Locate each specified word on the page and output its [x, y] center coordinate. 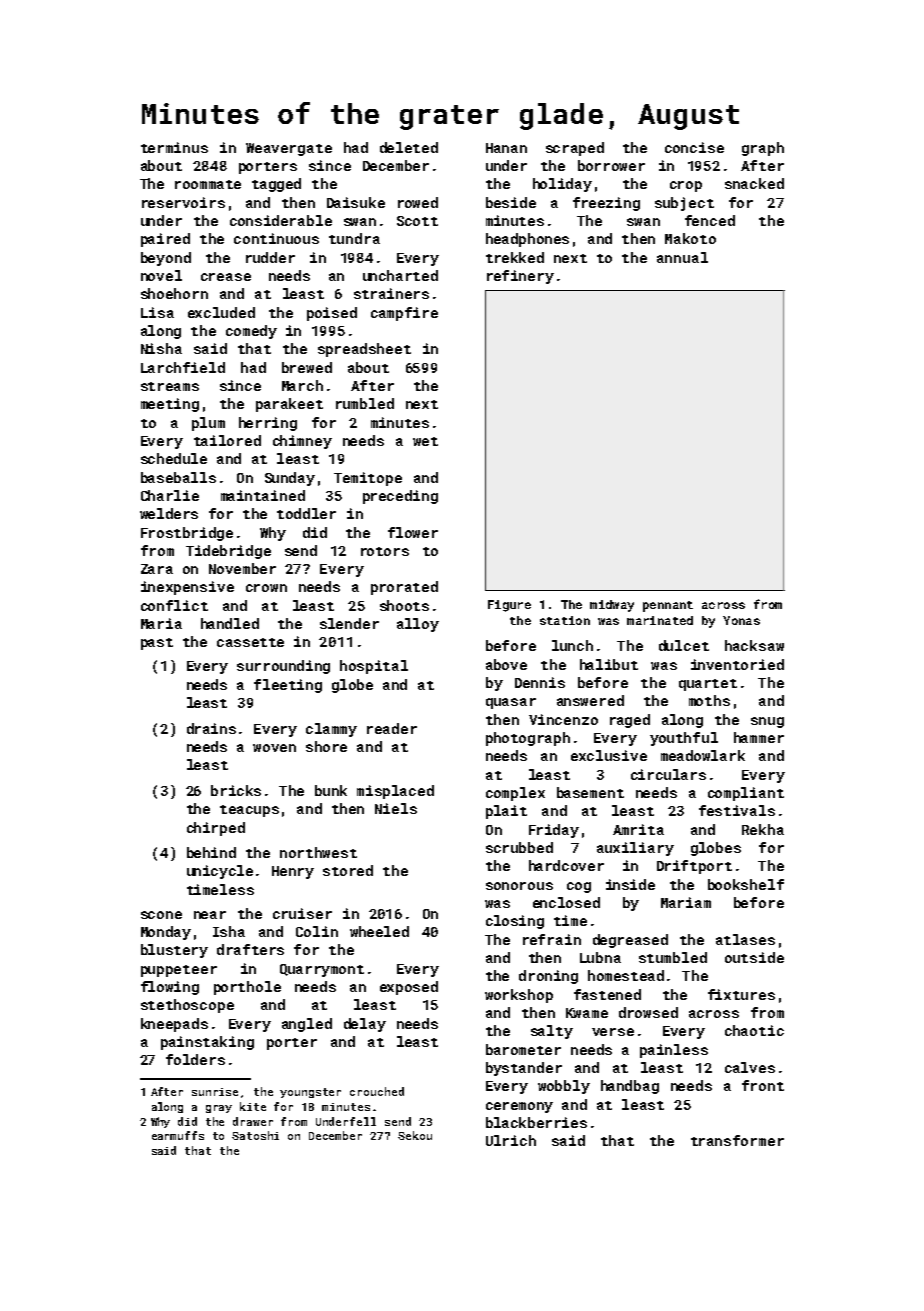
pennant [668, 606]
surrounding [283, 667]
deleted [409, 147]
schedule [174, 458]
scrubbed [519, 847]
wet [425, 441]
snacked [754, 183]
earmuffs [178, 1135]
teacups [249, 811]
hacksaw [754, 645]
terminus [174, 147]
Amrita [638, 829]
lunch [572, 645]
